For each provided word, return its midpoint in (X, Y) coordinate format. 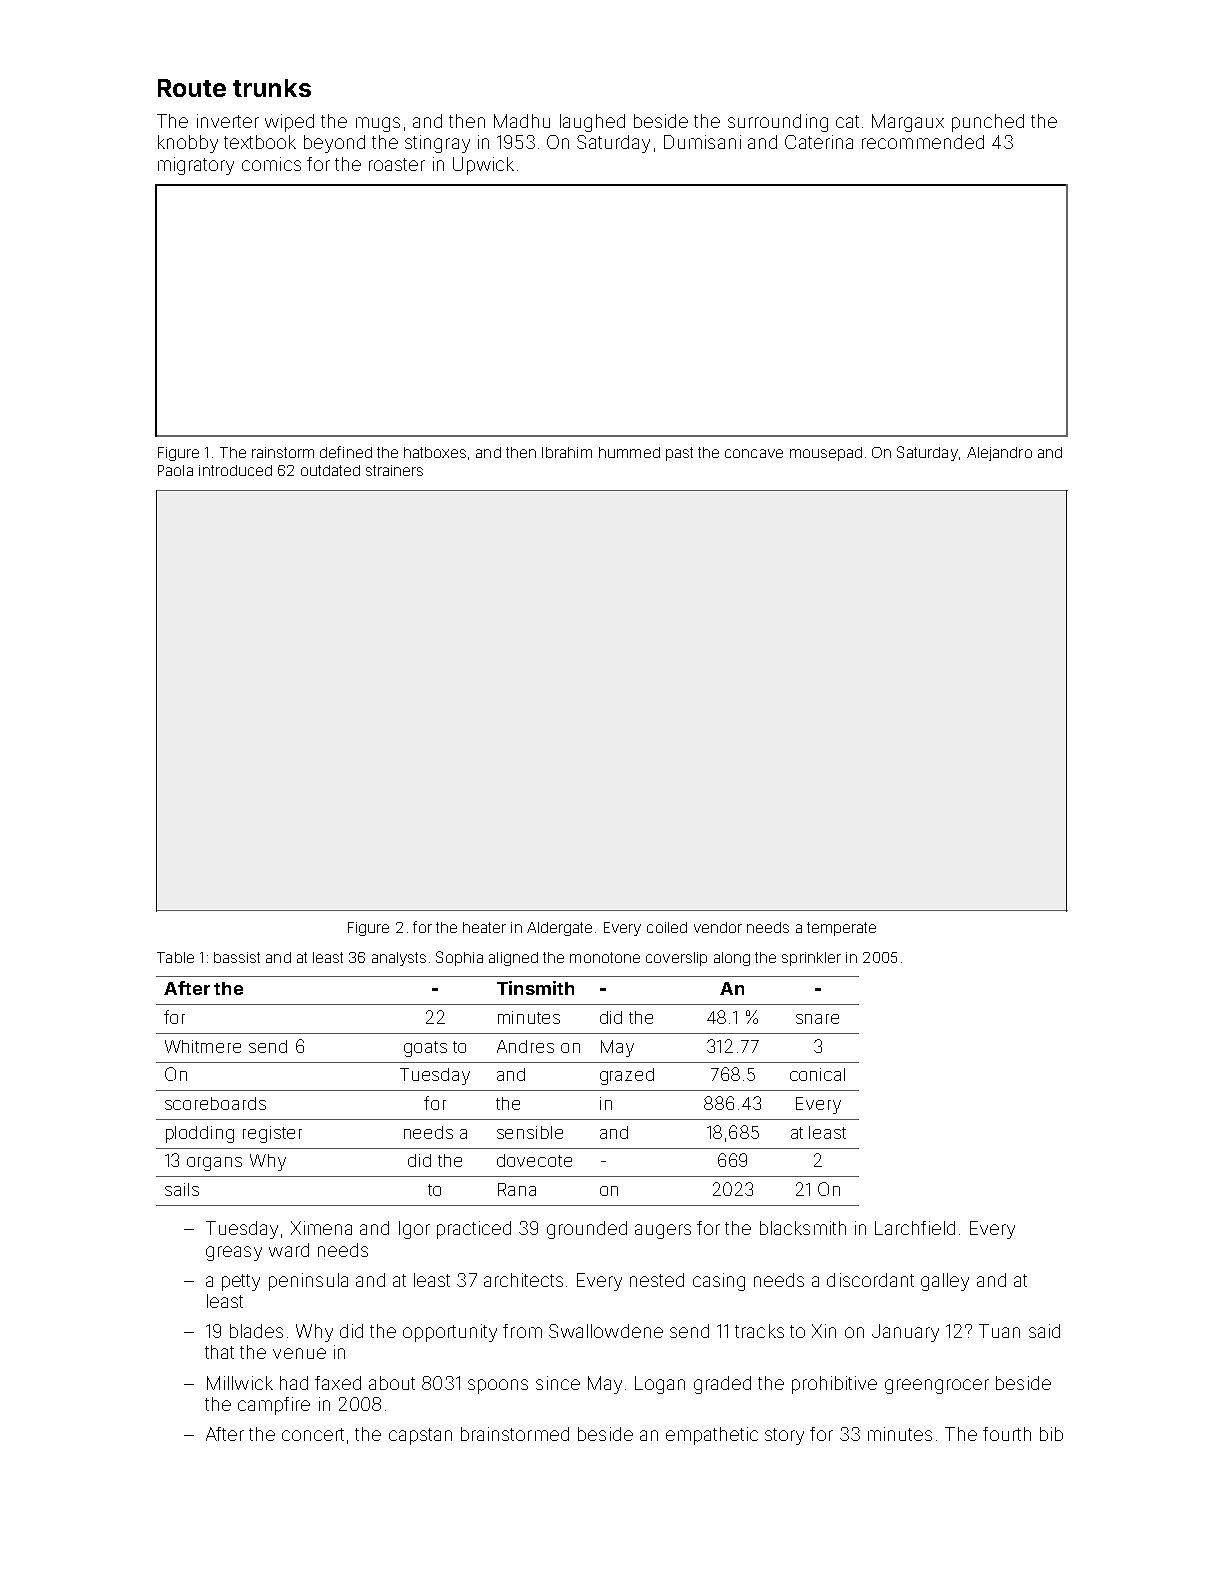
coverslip (676, 959)
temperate (841, 929)
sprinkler (811, 959)
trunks (272, 88)
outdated (330, 470)
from (522, 1331)
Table (175, 957)
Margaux (908, 123)
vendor (718, 927)
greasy (234, 1253)
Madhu (522, 121)
